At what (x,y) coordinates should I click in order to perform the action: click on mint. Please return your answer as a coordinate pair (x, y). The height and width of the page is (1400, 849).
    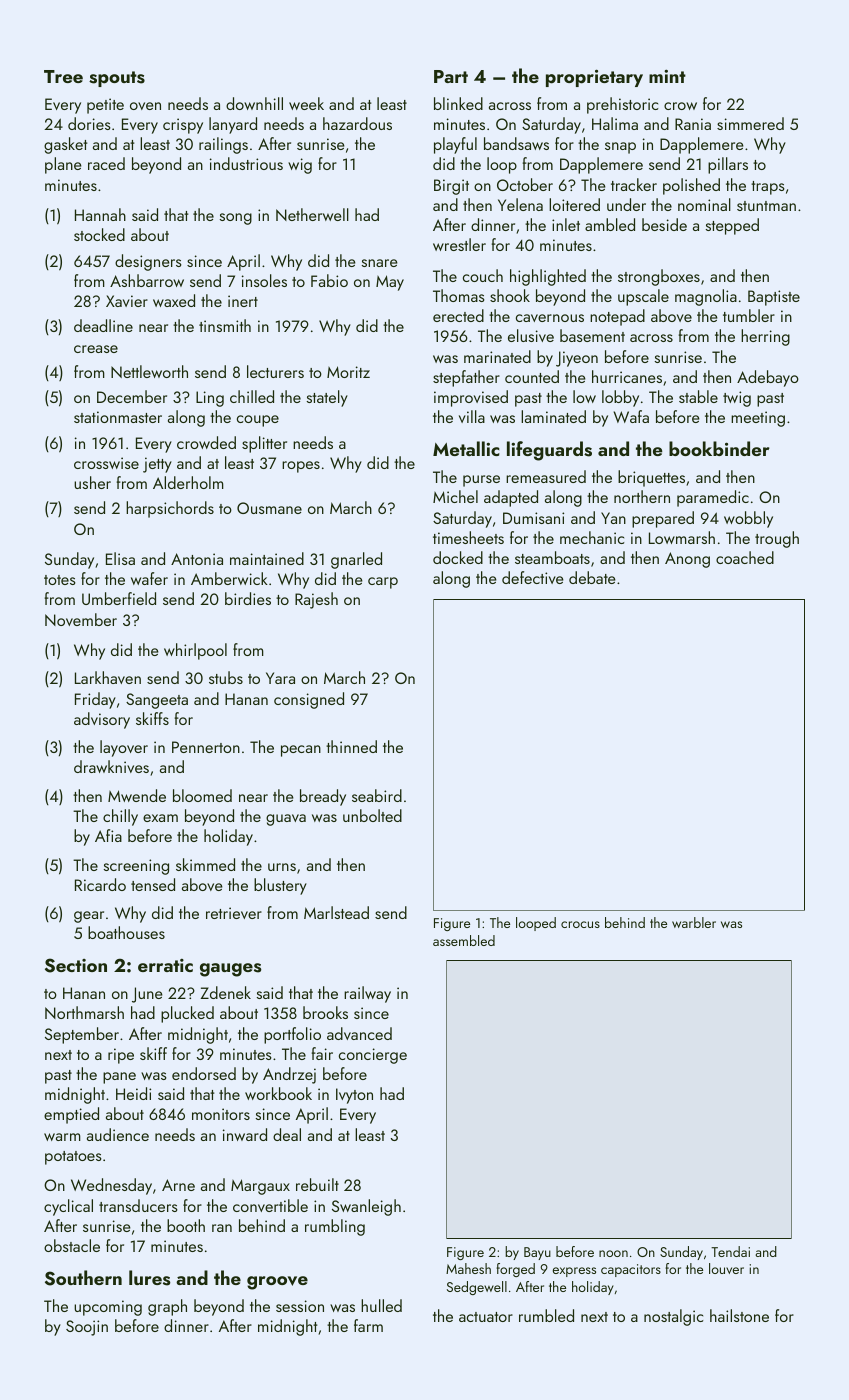
    Looking at the image, I should click on (667, 76).
